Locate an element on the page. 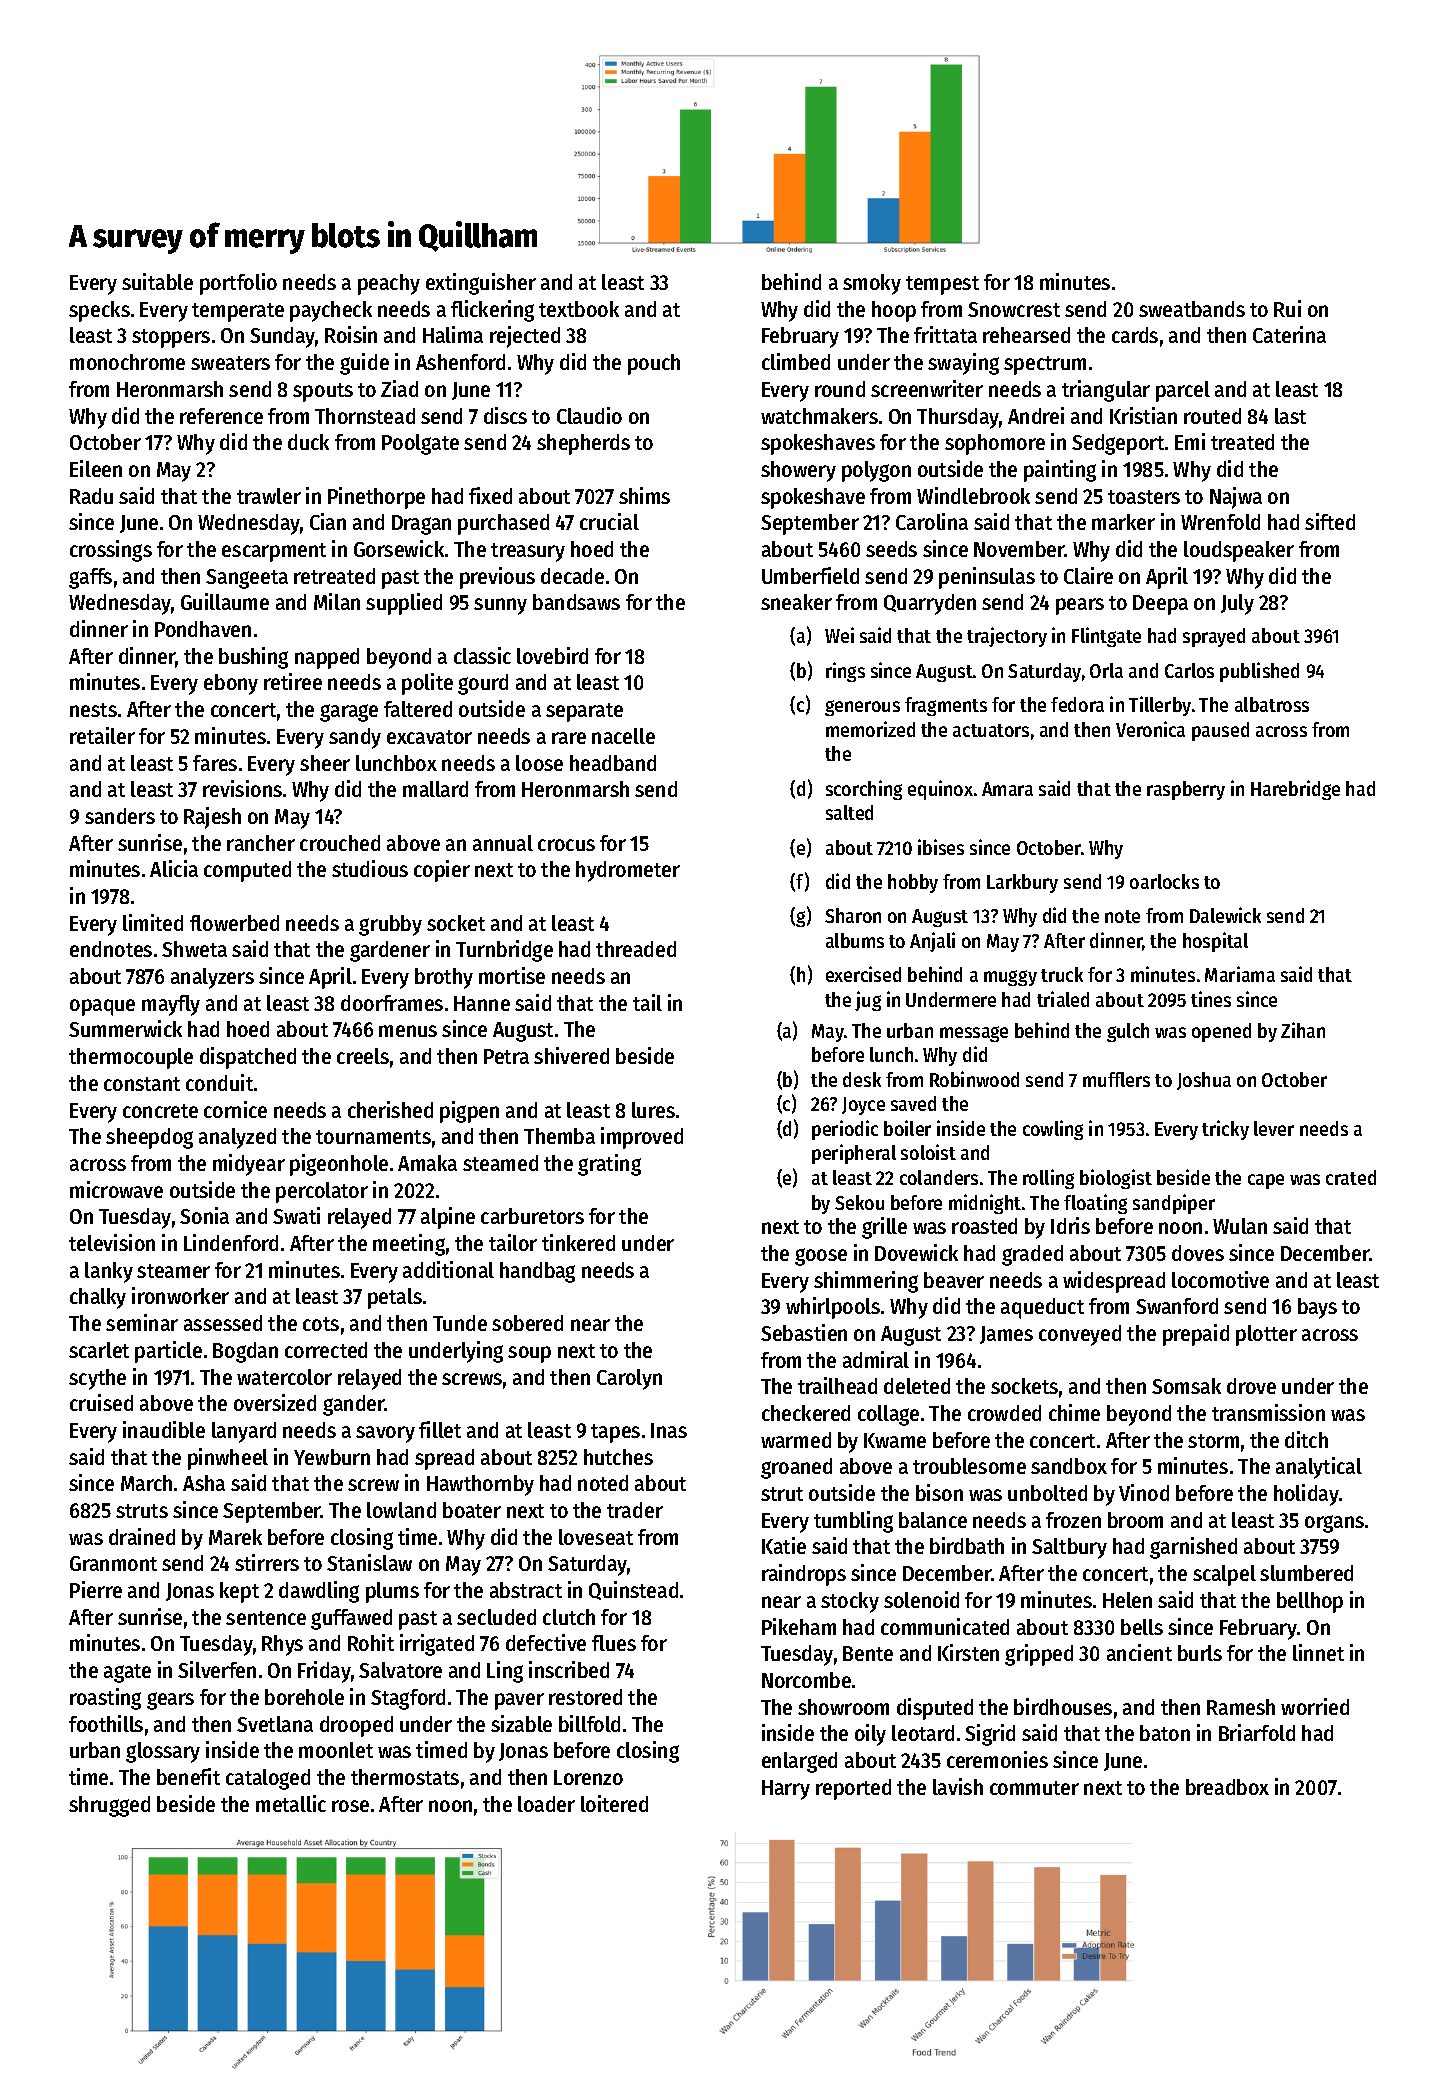  last is located at coordinates (1290, 416).
